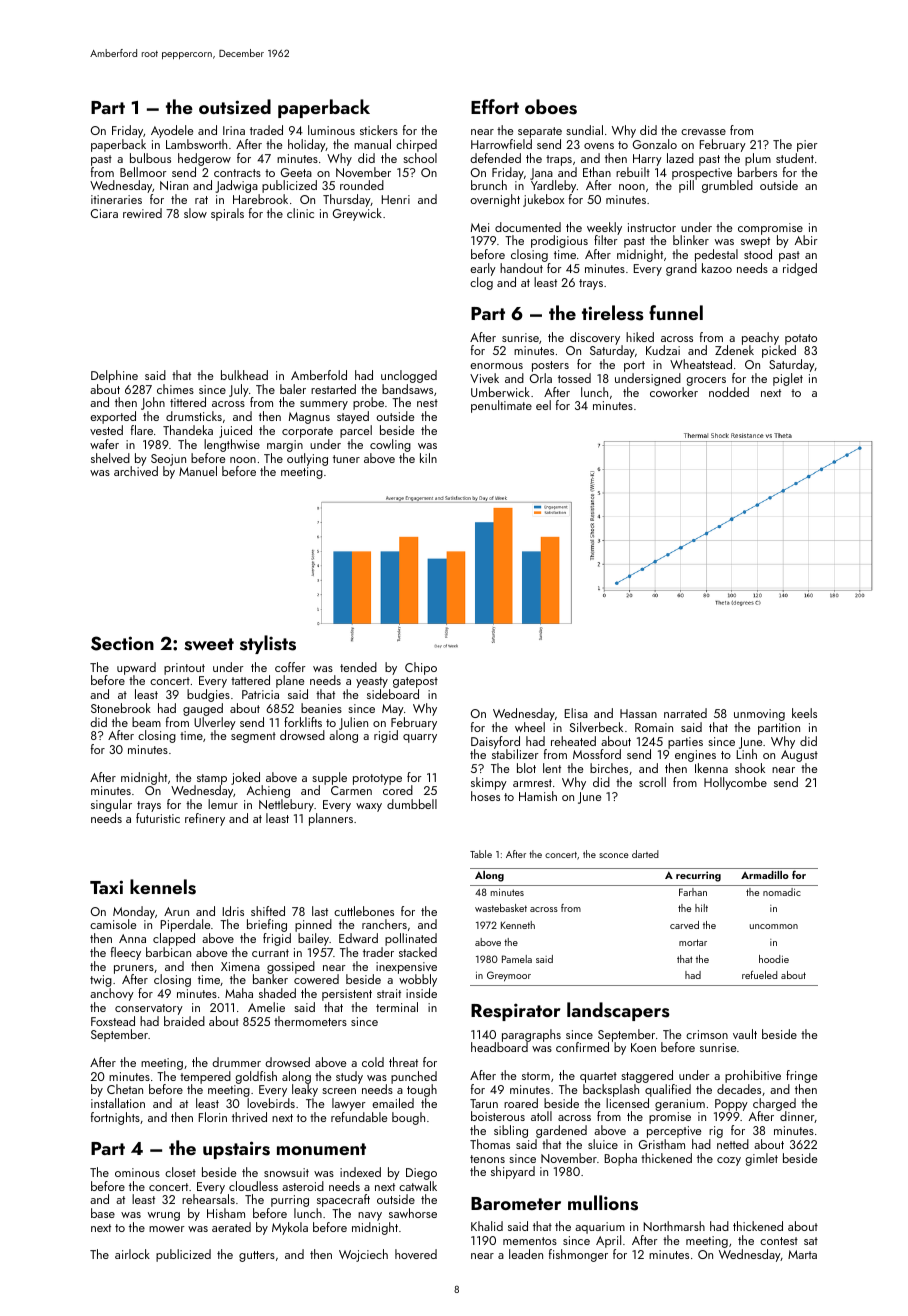  Describe the element at coordinates (146, 722) in the image. I see `beam` at that location.
